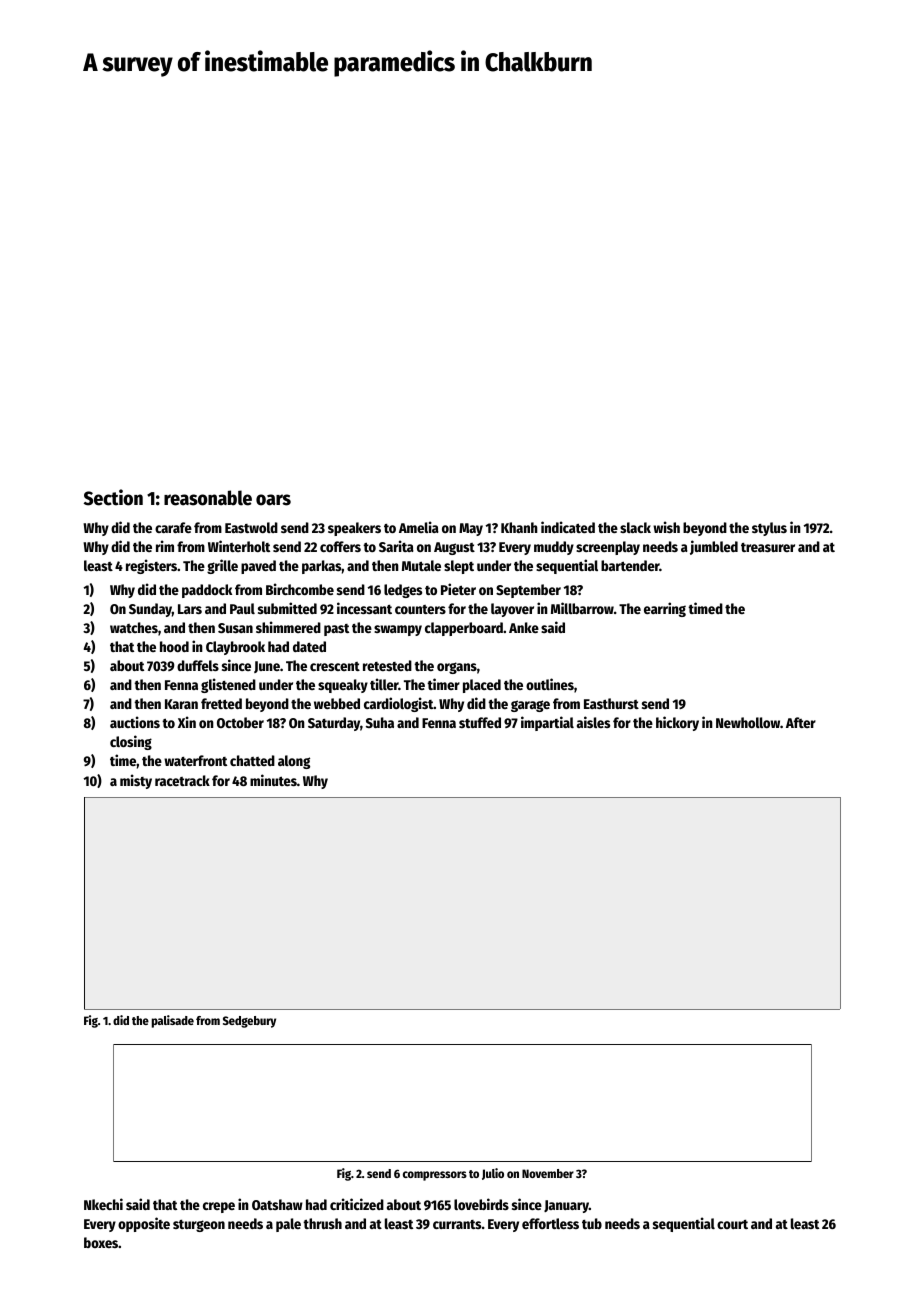 Image resolution: width=924 pixels, height=1308 pixels. I want to click on wish, so click(666, 527).
